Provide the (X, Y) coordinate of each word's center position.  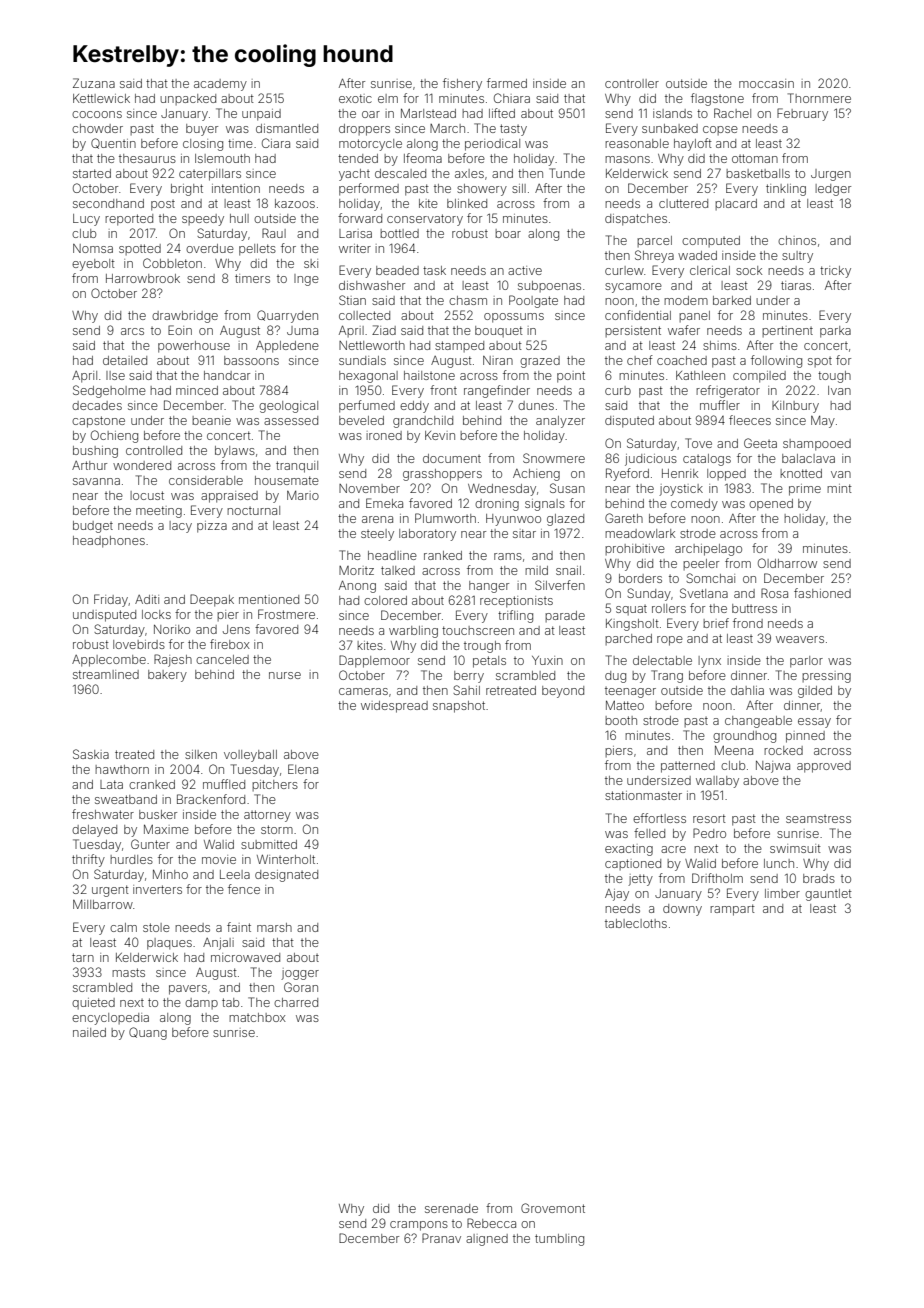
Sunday (649, 594)
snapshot (459, 707)
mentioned (269, 599)
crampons (419, 1226)
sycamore (633, 288)
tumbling (559, 1240)
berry (469, 677)
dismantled (287, 128)
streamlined (106, 674)
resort (709, 818)
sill (519, 188)
